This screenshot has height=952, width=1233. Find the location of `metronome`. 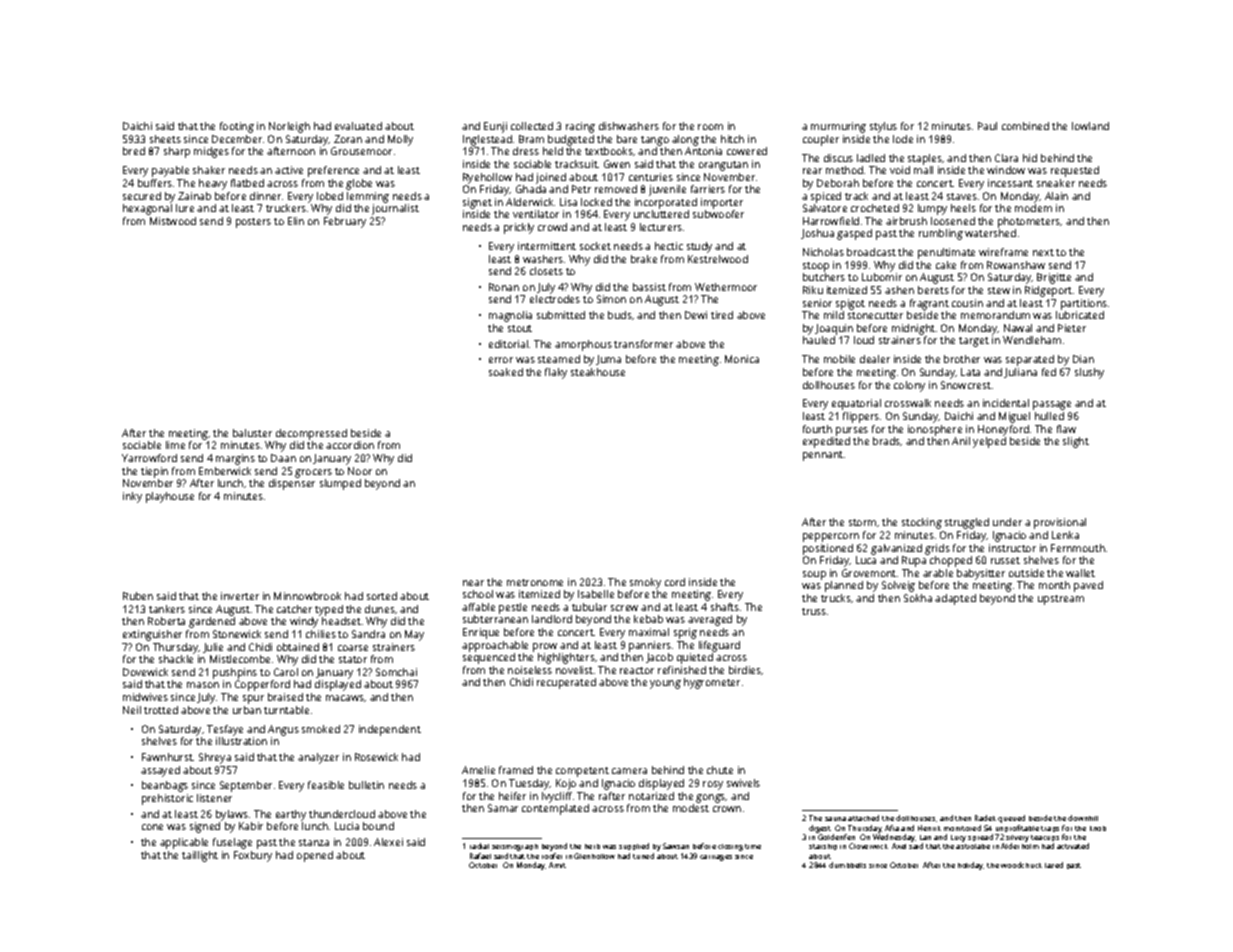

metronome is located at coordinates (535, 582).
